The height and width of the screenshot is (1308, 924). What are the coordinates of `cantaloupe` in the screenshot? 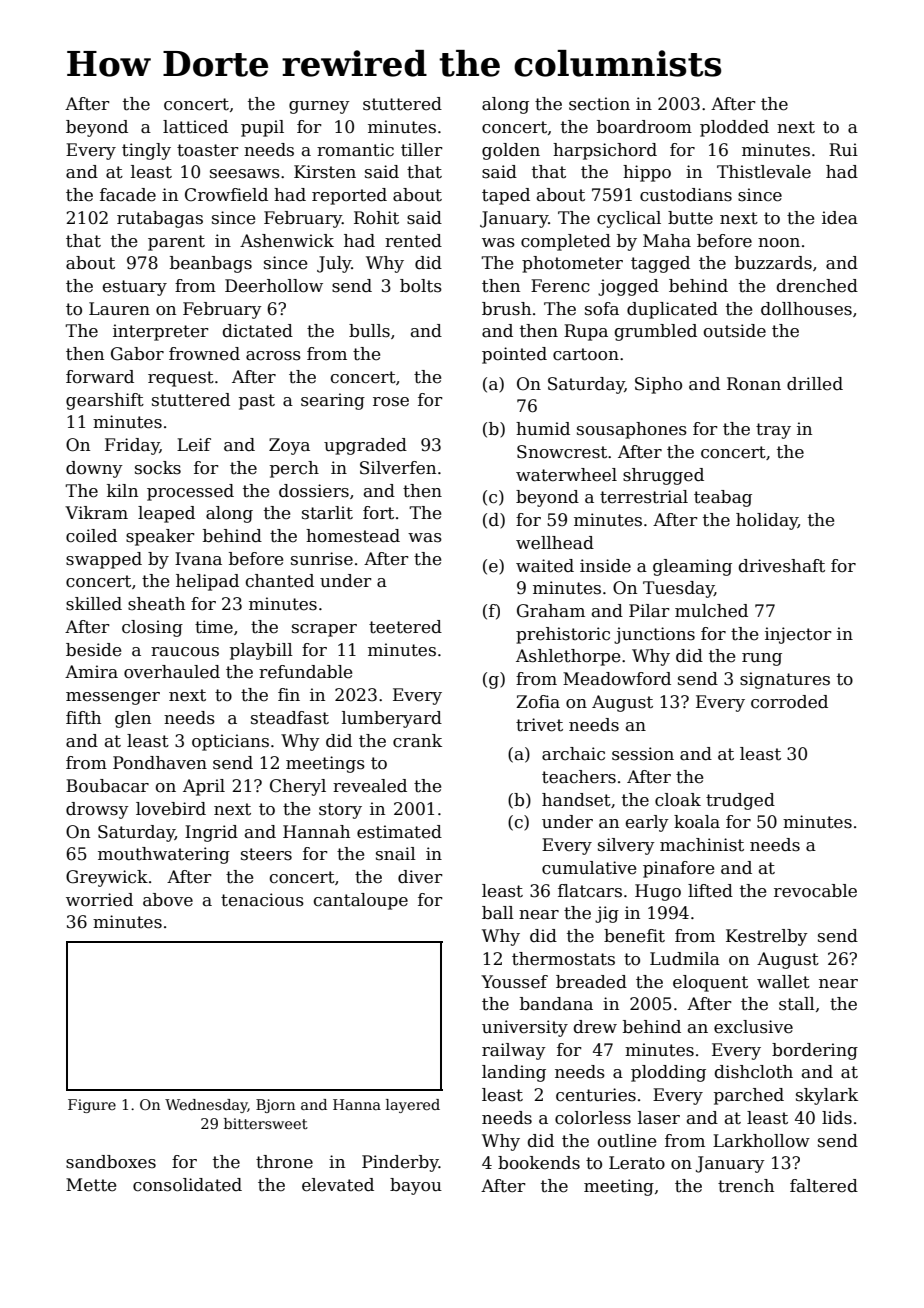 It's located at (361, 901).
